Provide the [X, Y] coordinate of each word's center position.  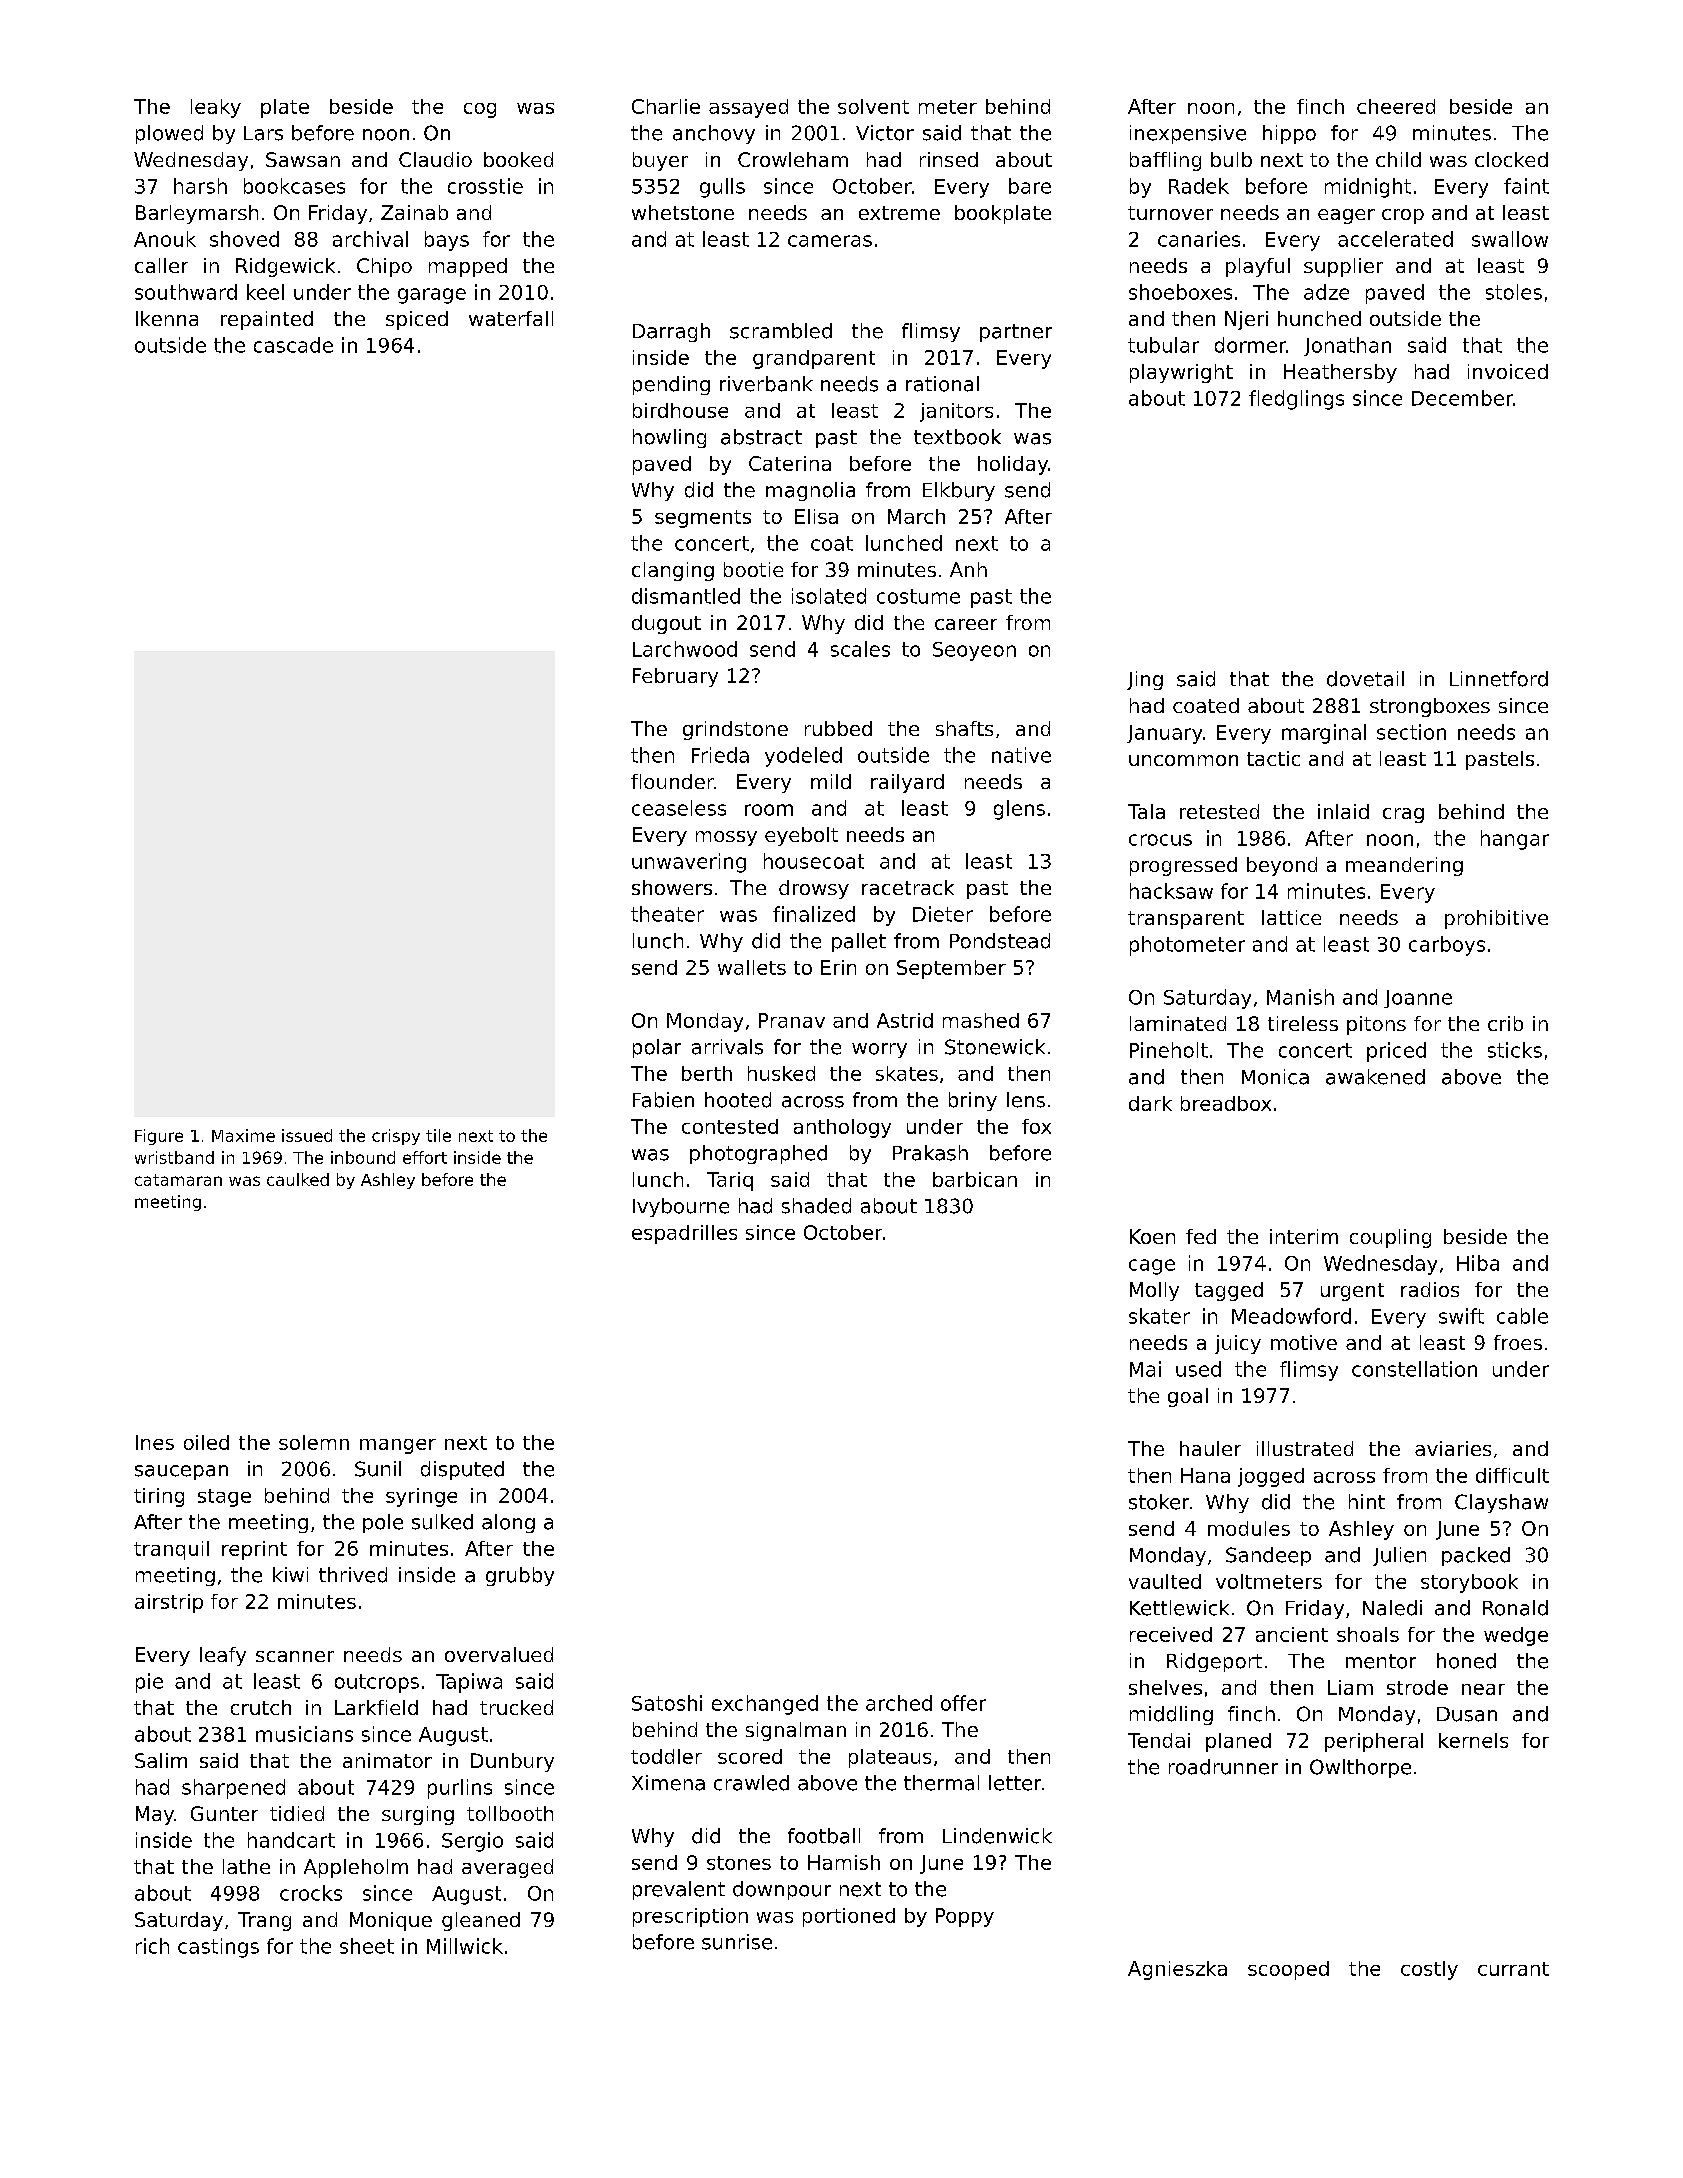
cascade [293, 345]
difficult [1512, 1475]
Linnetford [1499, 679]
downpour [782, 1890]
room [769, 810]
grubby [520, 1576]
